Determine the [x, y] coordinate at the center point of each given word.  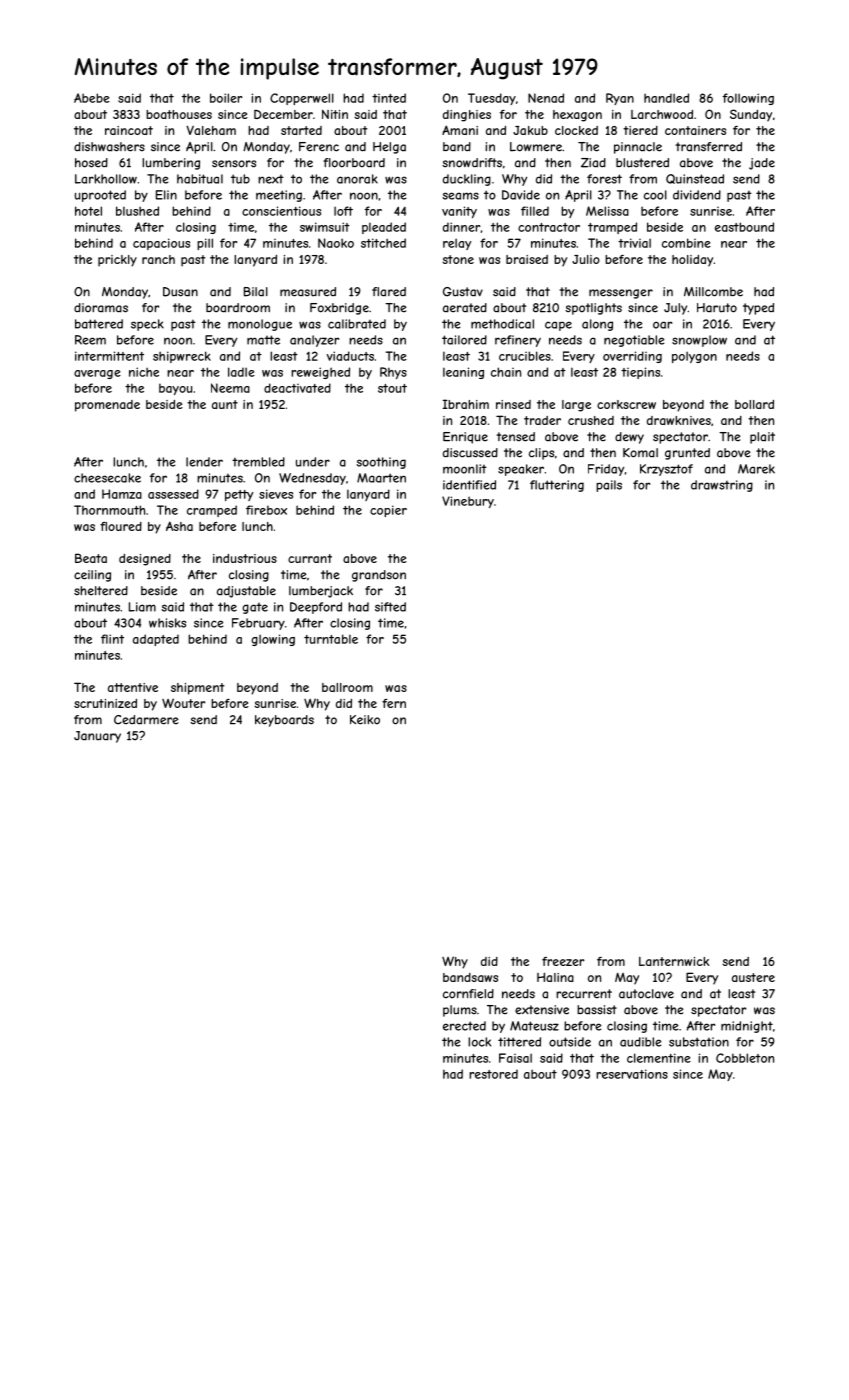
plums [460, 1011]
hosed [91, 163]
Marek [756, 469]
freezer [563, 961]
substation [699, 1042]
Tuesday [492, 99]
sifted [390, 607]
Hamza [122, 494]
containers [695, 130]
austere [753, 977]
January [97, 737]
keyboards [284, 721]
